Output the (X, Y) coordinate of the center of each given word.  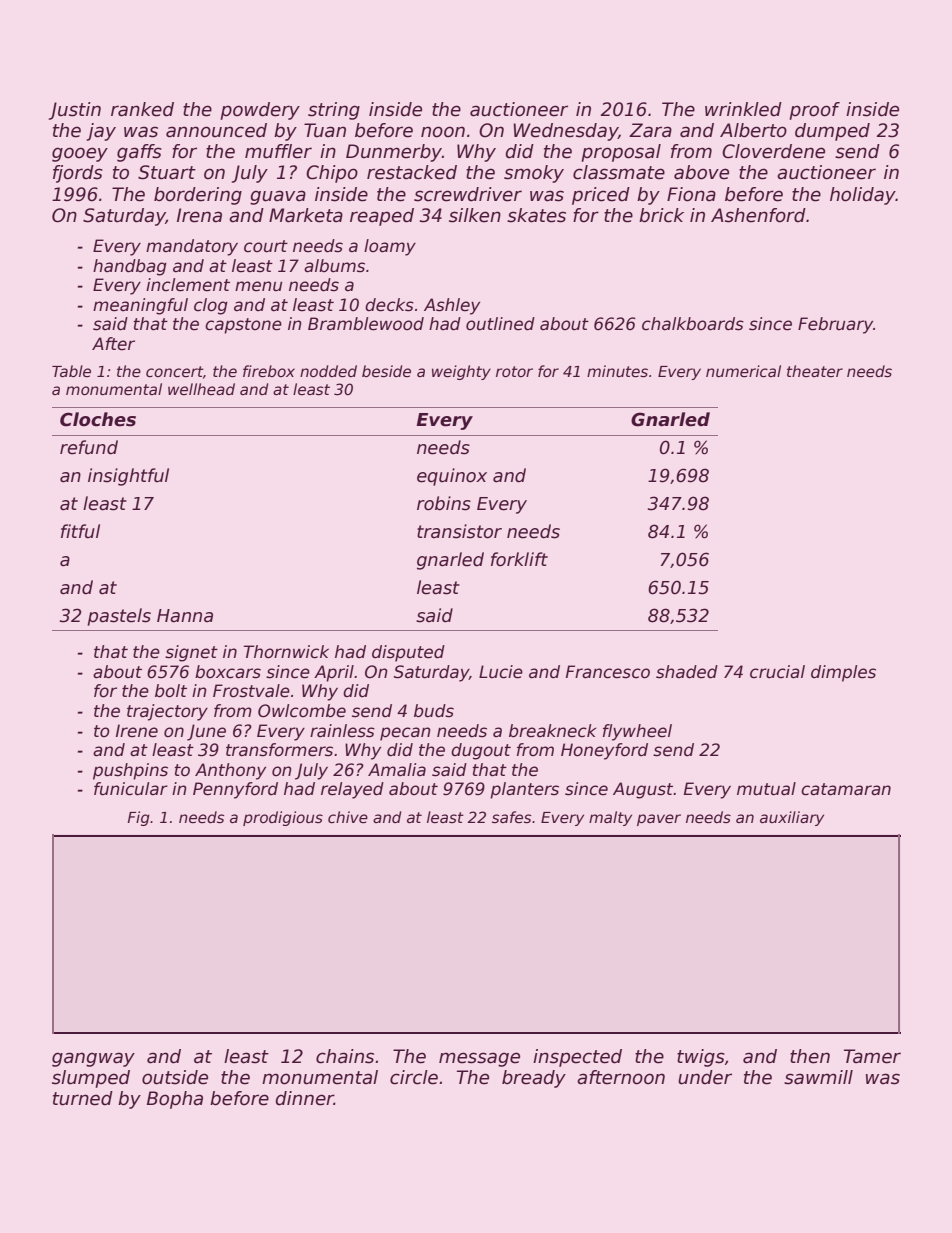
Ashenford (758, 215)
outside (175, 1077)
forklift (519, 559)
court (266, 246)
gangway (93, 1059)
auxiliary (792, 818)
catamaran (846, 789)
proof (814, 111)
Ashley (452, 306)
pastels (119, 617)
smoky (534, 174)
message (479, 1059)
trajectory (167, 712)
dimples (843, 673)
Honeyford (604, 751)
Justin (75, 111)
